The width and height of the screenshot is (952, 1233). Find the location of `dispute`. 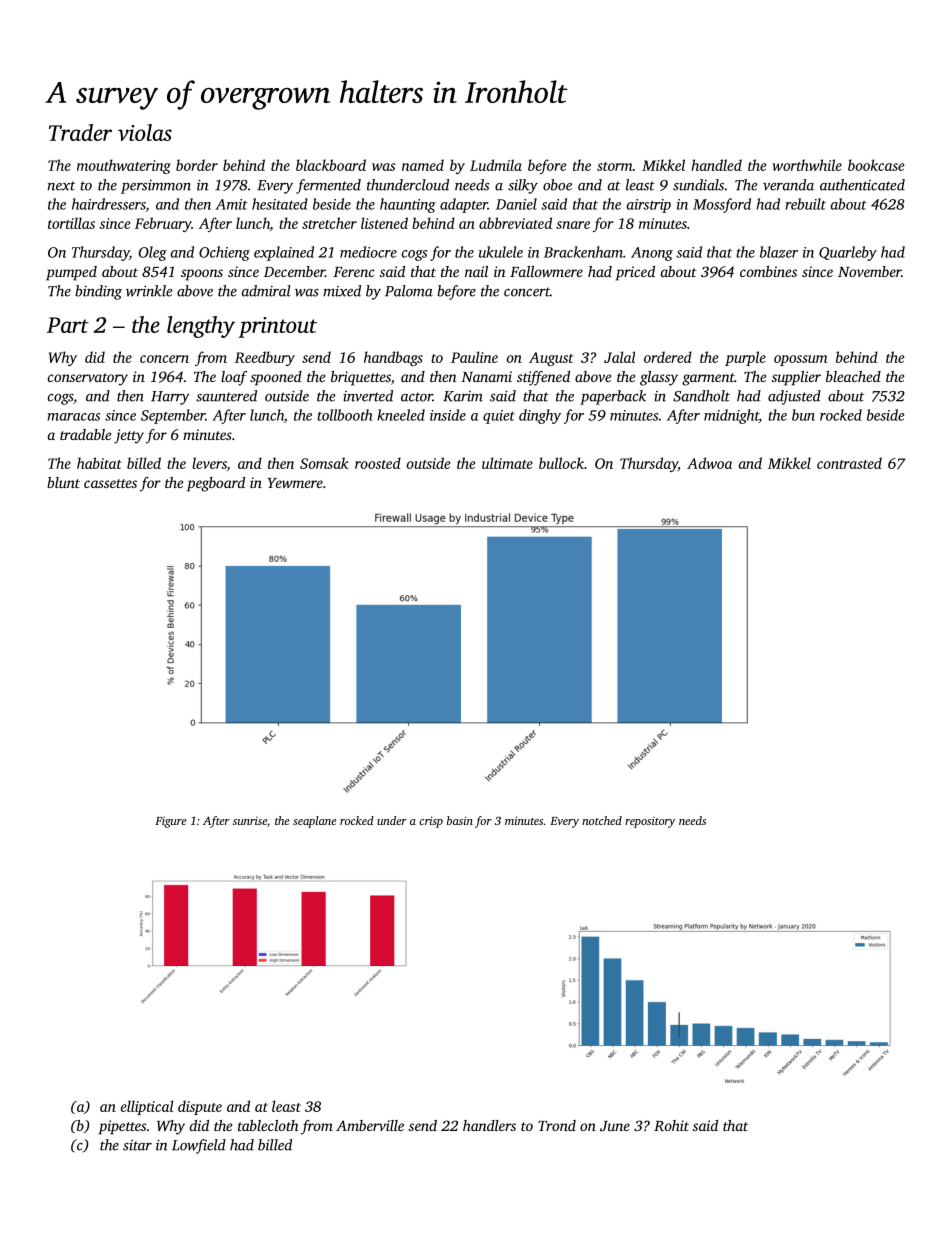

dispute is located at coordinates (200, 1107).
